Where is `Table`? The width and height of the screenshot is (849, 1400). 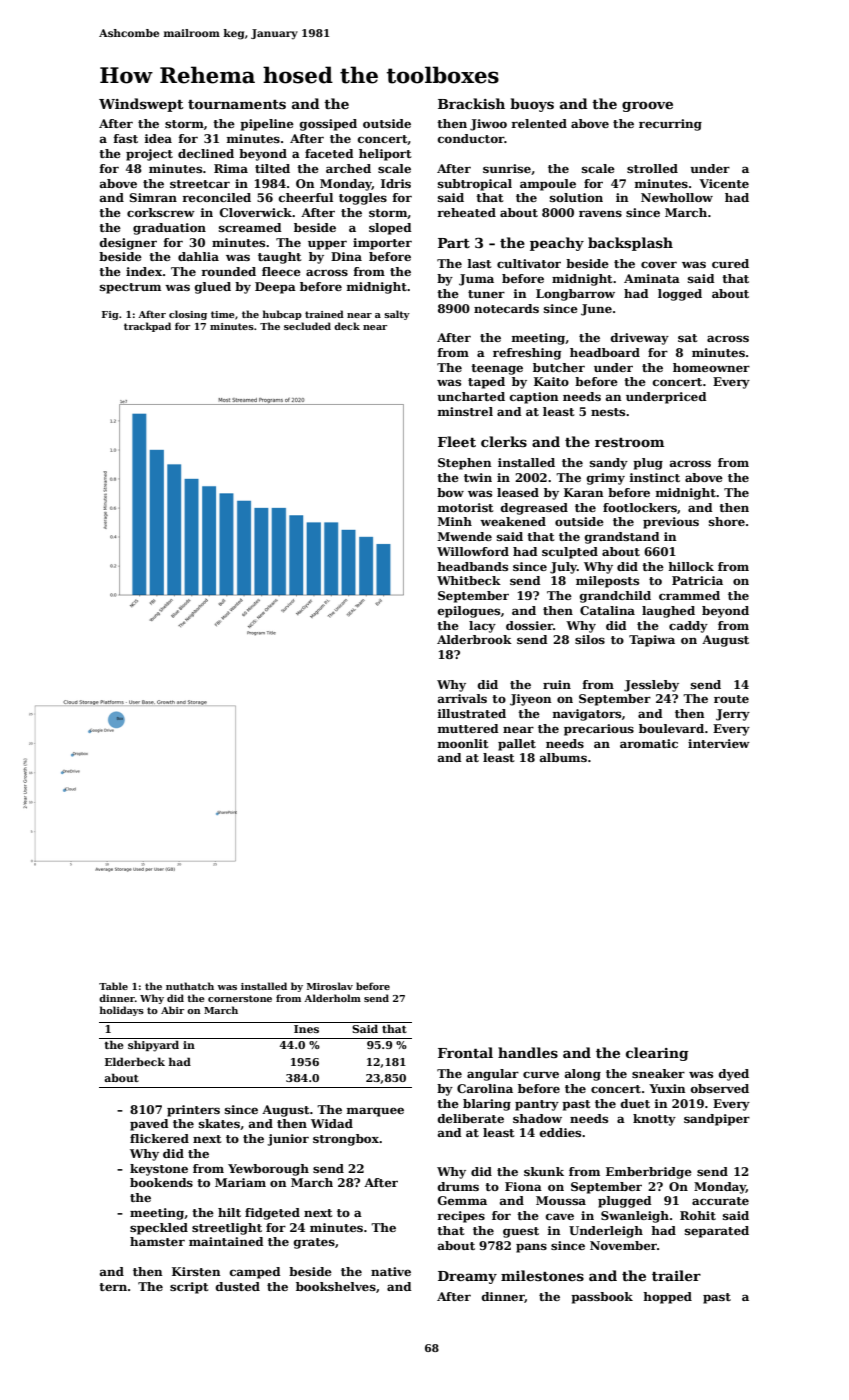
Table is located at coordinates (113, 986).
